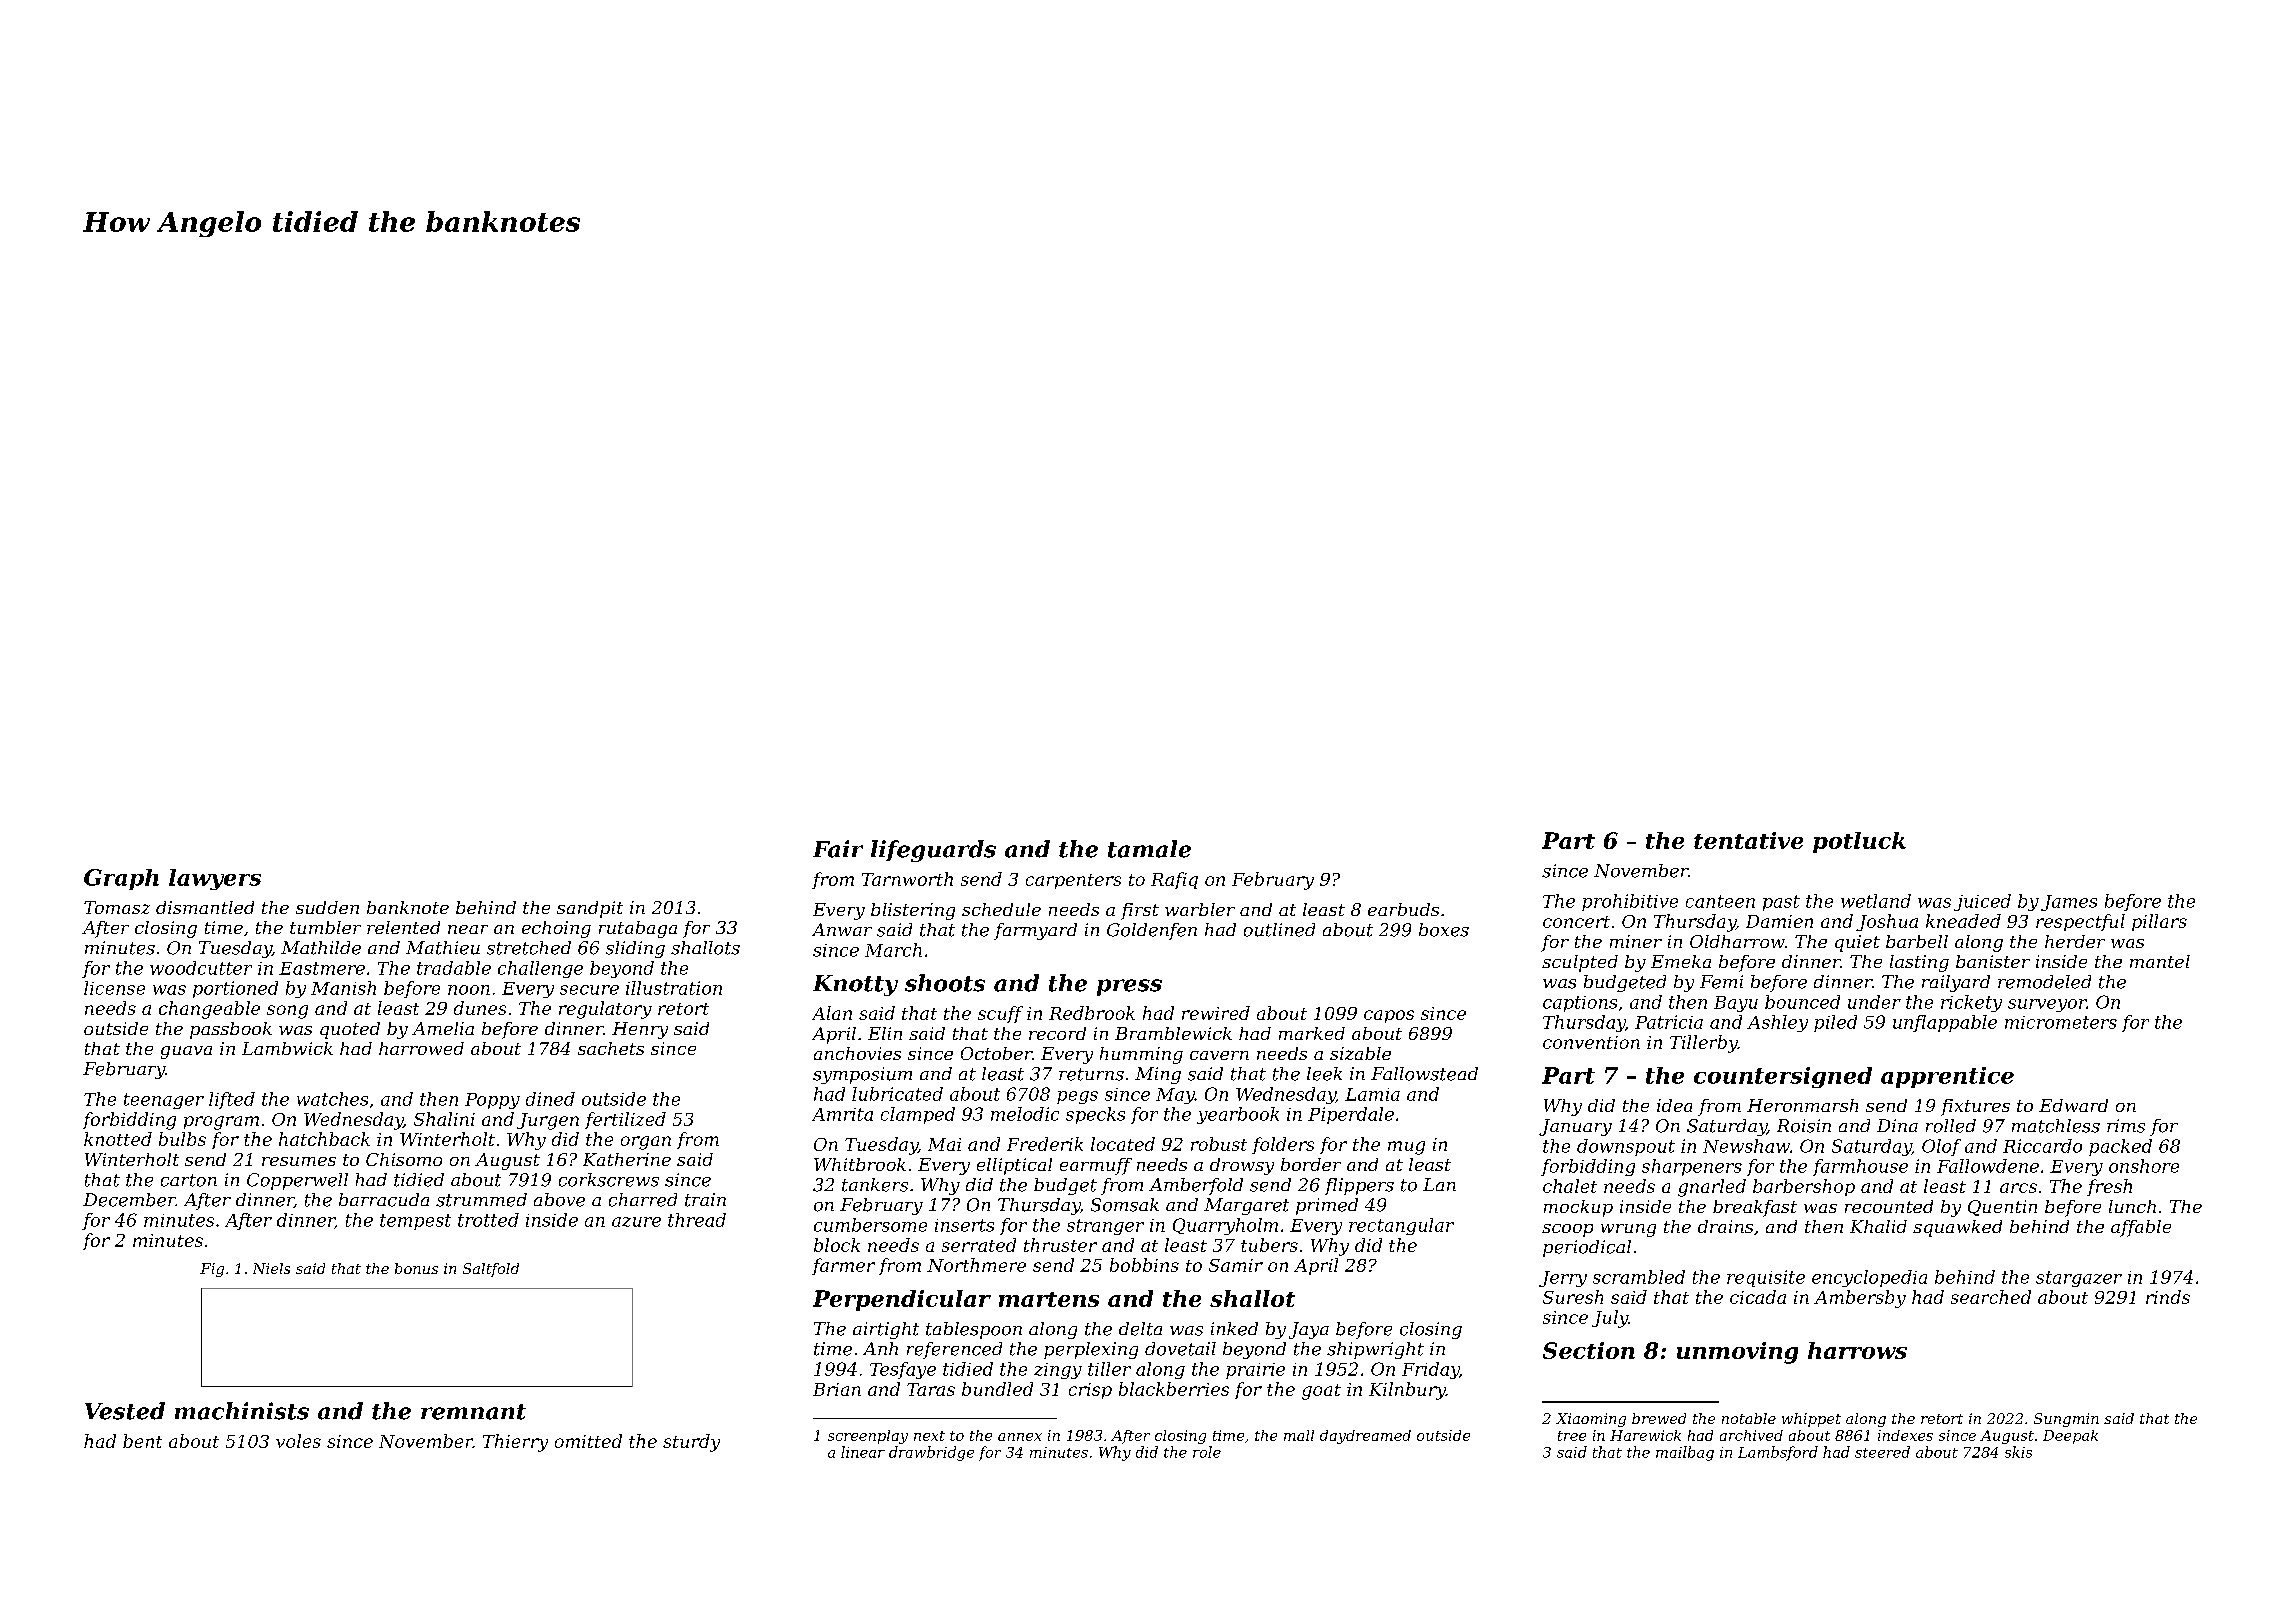  Describe the element at coordinates (691, 1443) in the screenshot. I see `sturdy` at that location.
